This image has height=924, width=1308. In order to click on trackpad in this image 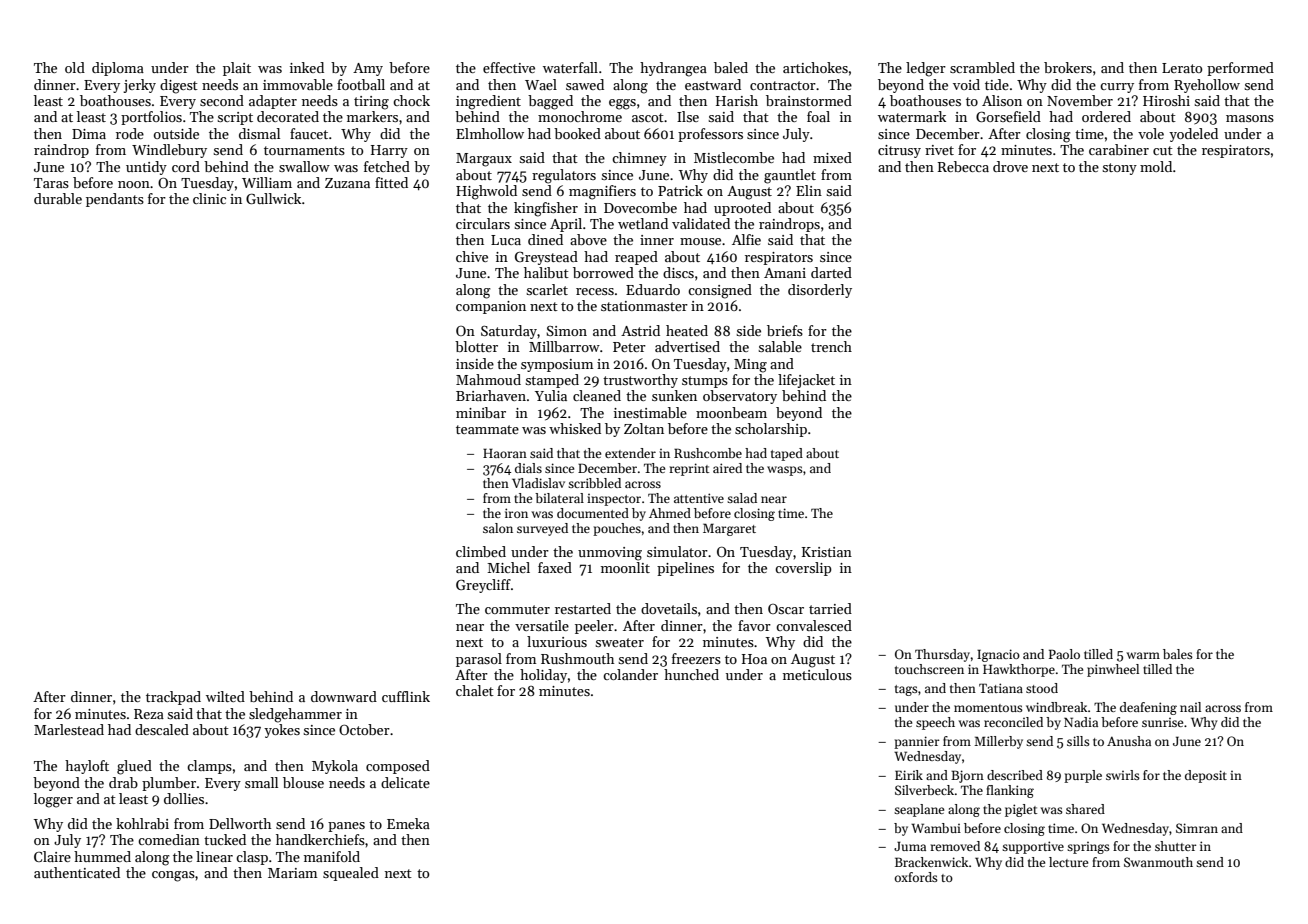, I will do `click(173, 698)`.
